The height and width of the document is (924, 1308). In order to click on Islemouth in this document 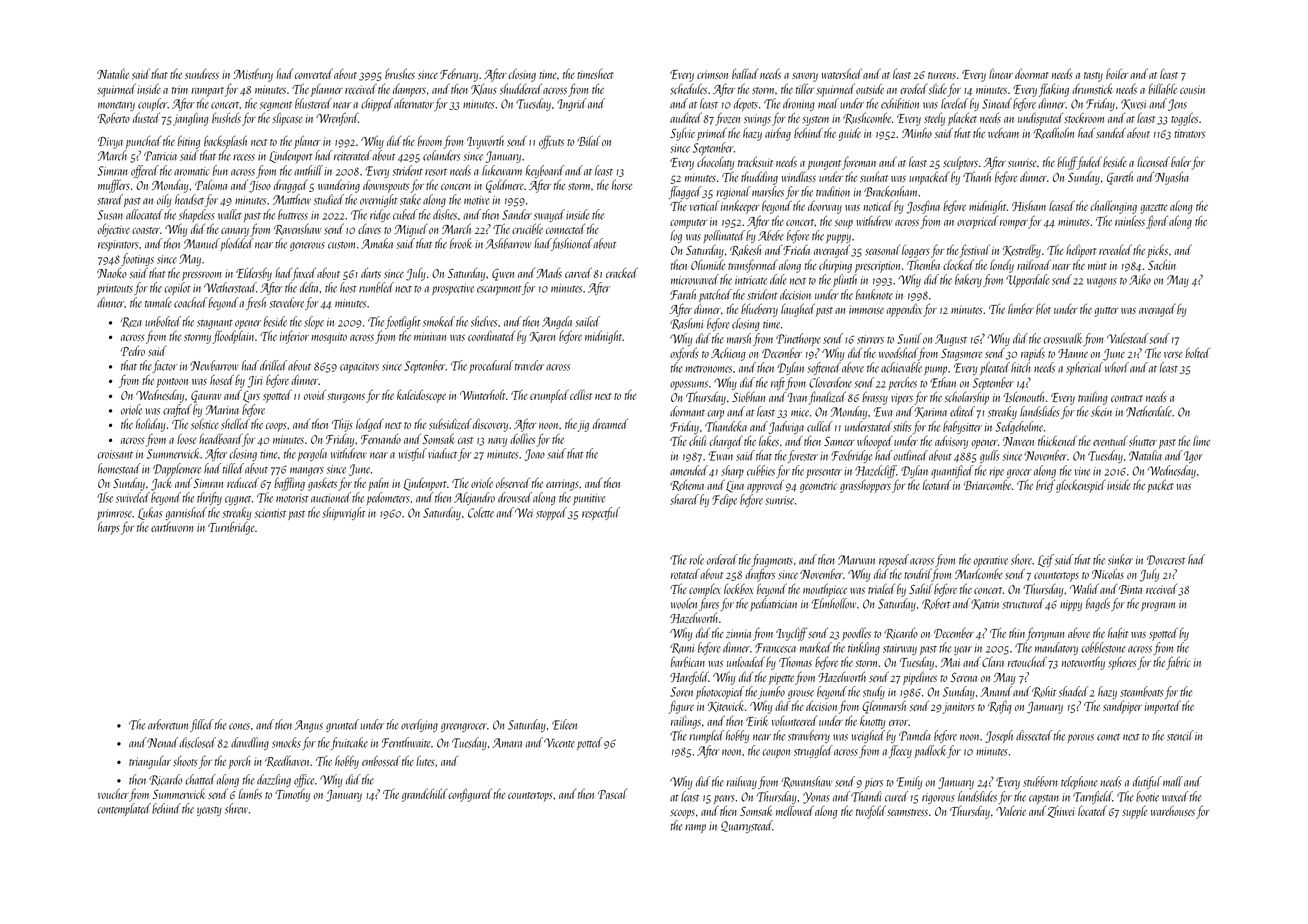, I will do `click(1024, 396)`.
